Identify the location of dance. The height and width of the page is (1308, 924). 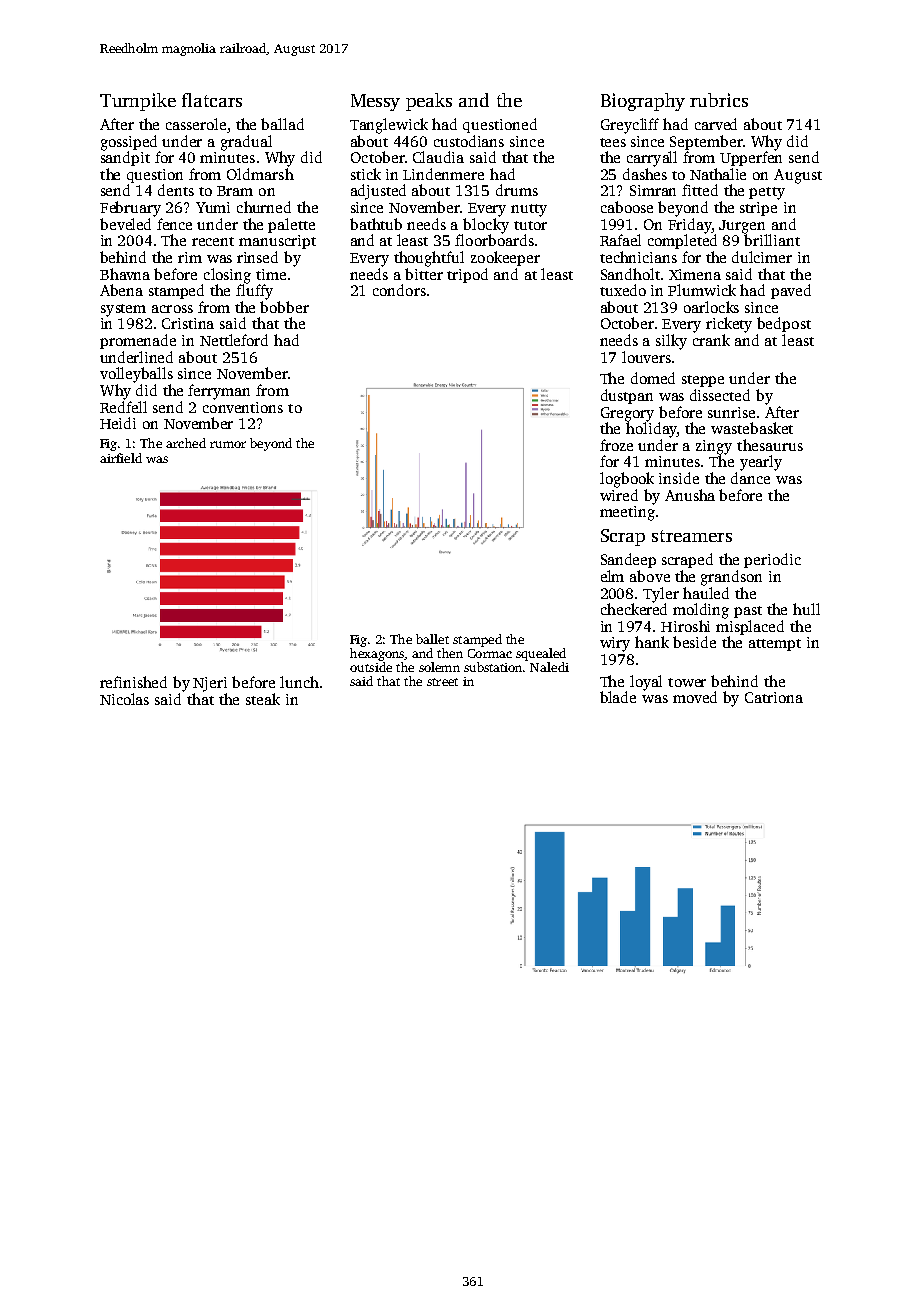
(750, 478).
